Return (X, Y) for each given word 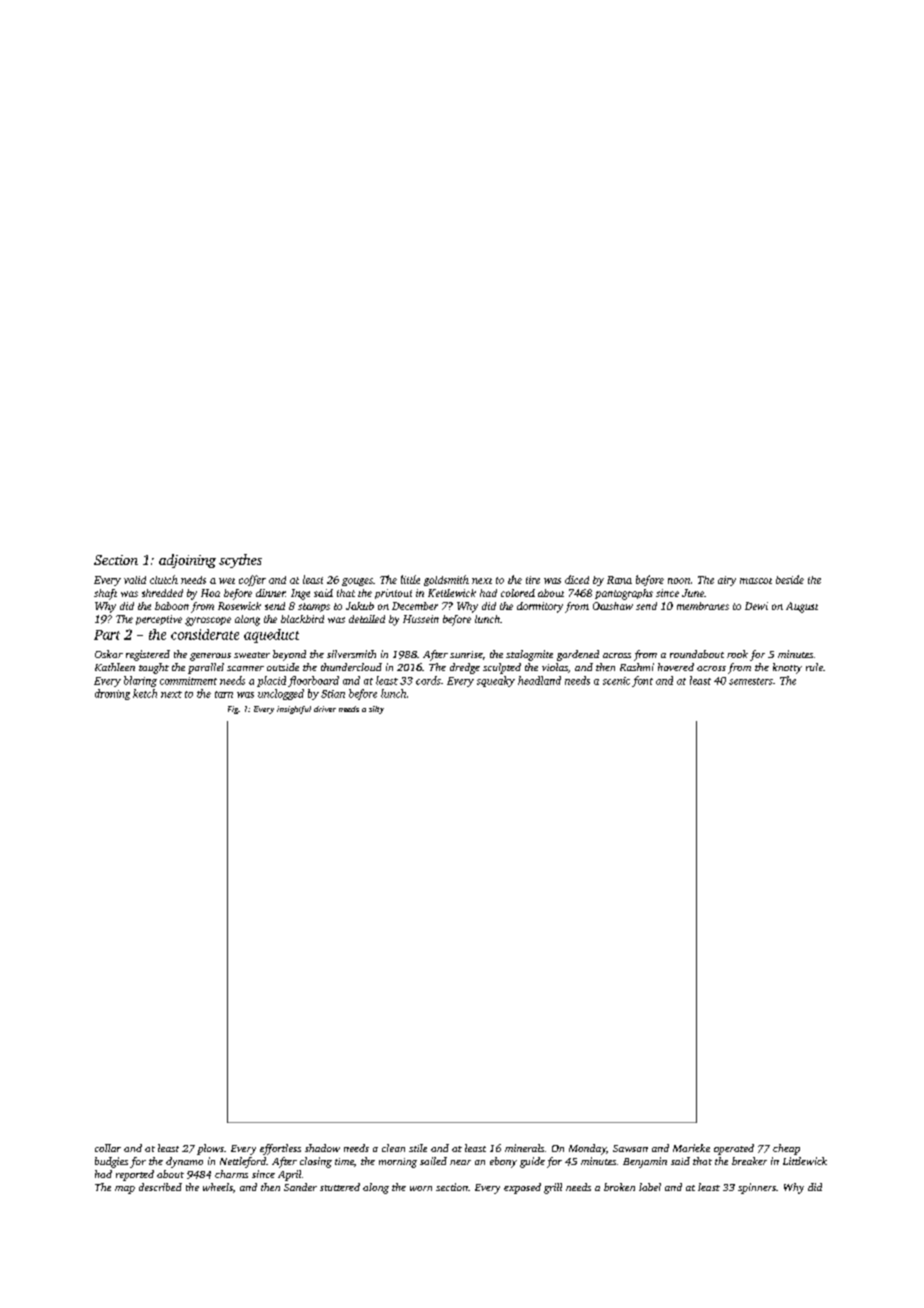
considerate (205, 634)
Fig (233, 710)
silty (376, 710)
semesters (751, 681)
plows (210, 1149)
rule (814, 667)
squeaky (496, 681)
